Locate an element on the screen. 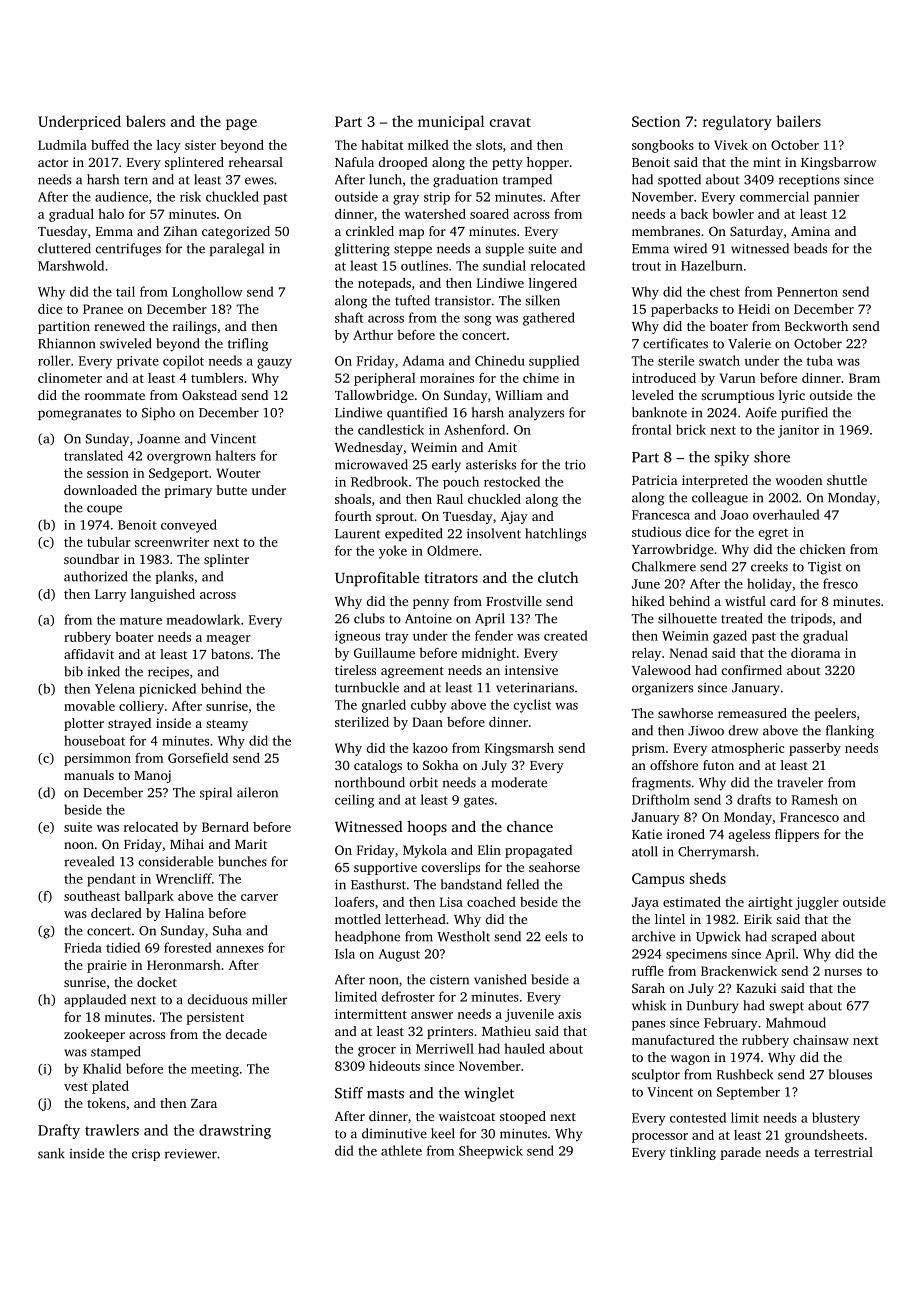 The image size is (924, 1308). Ludmila is located at coordinates (62, 145).
